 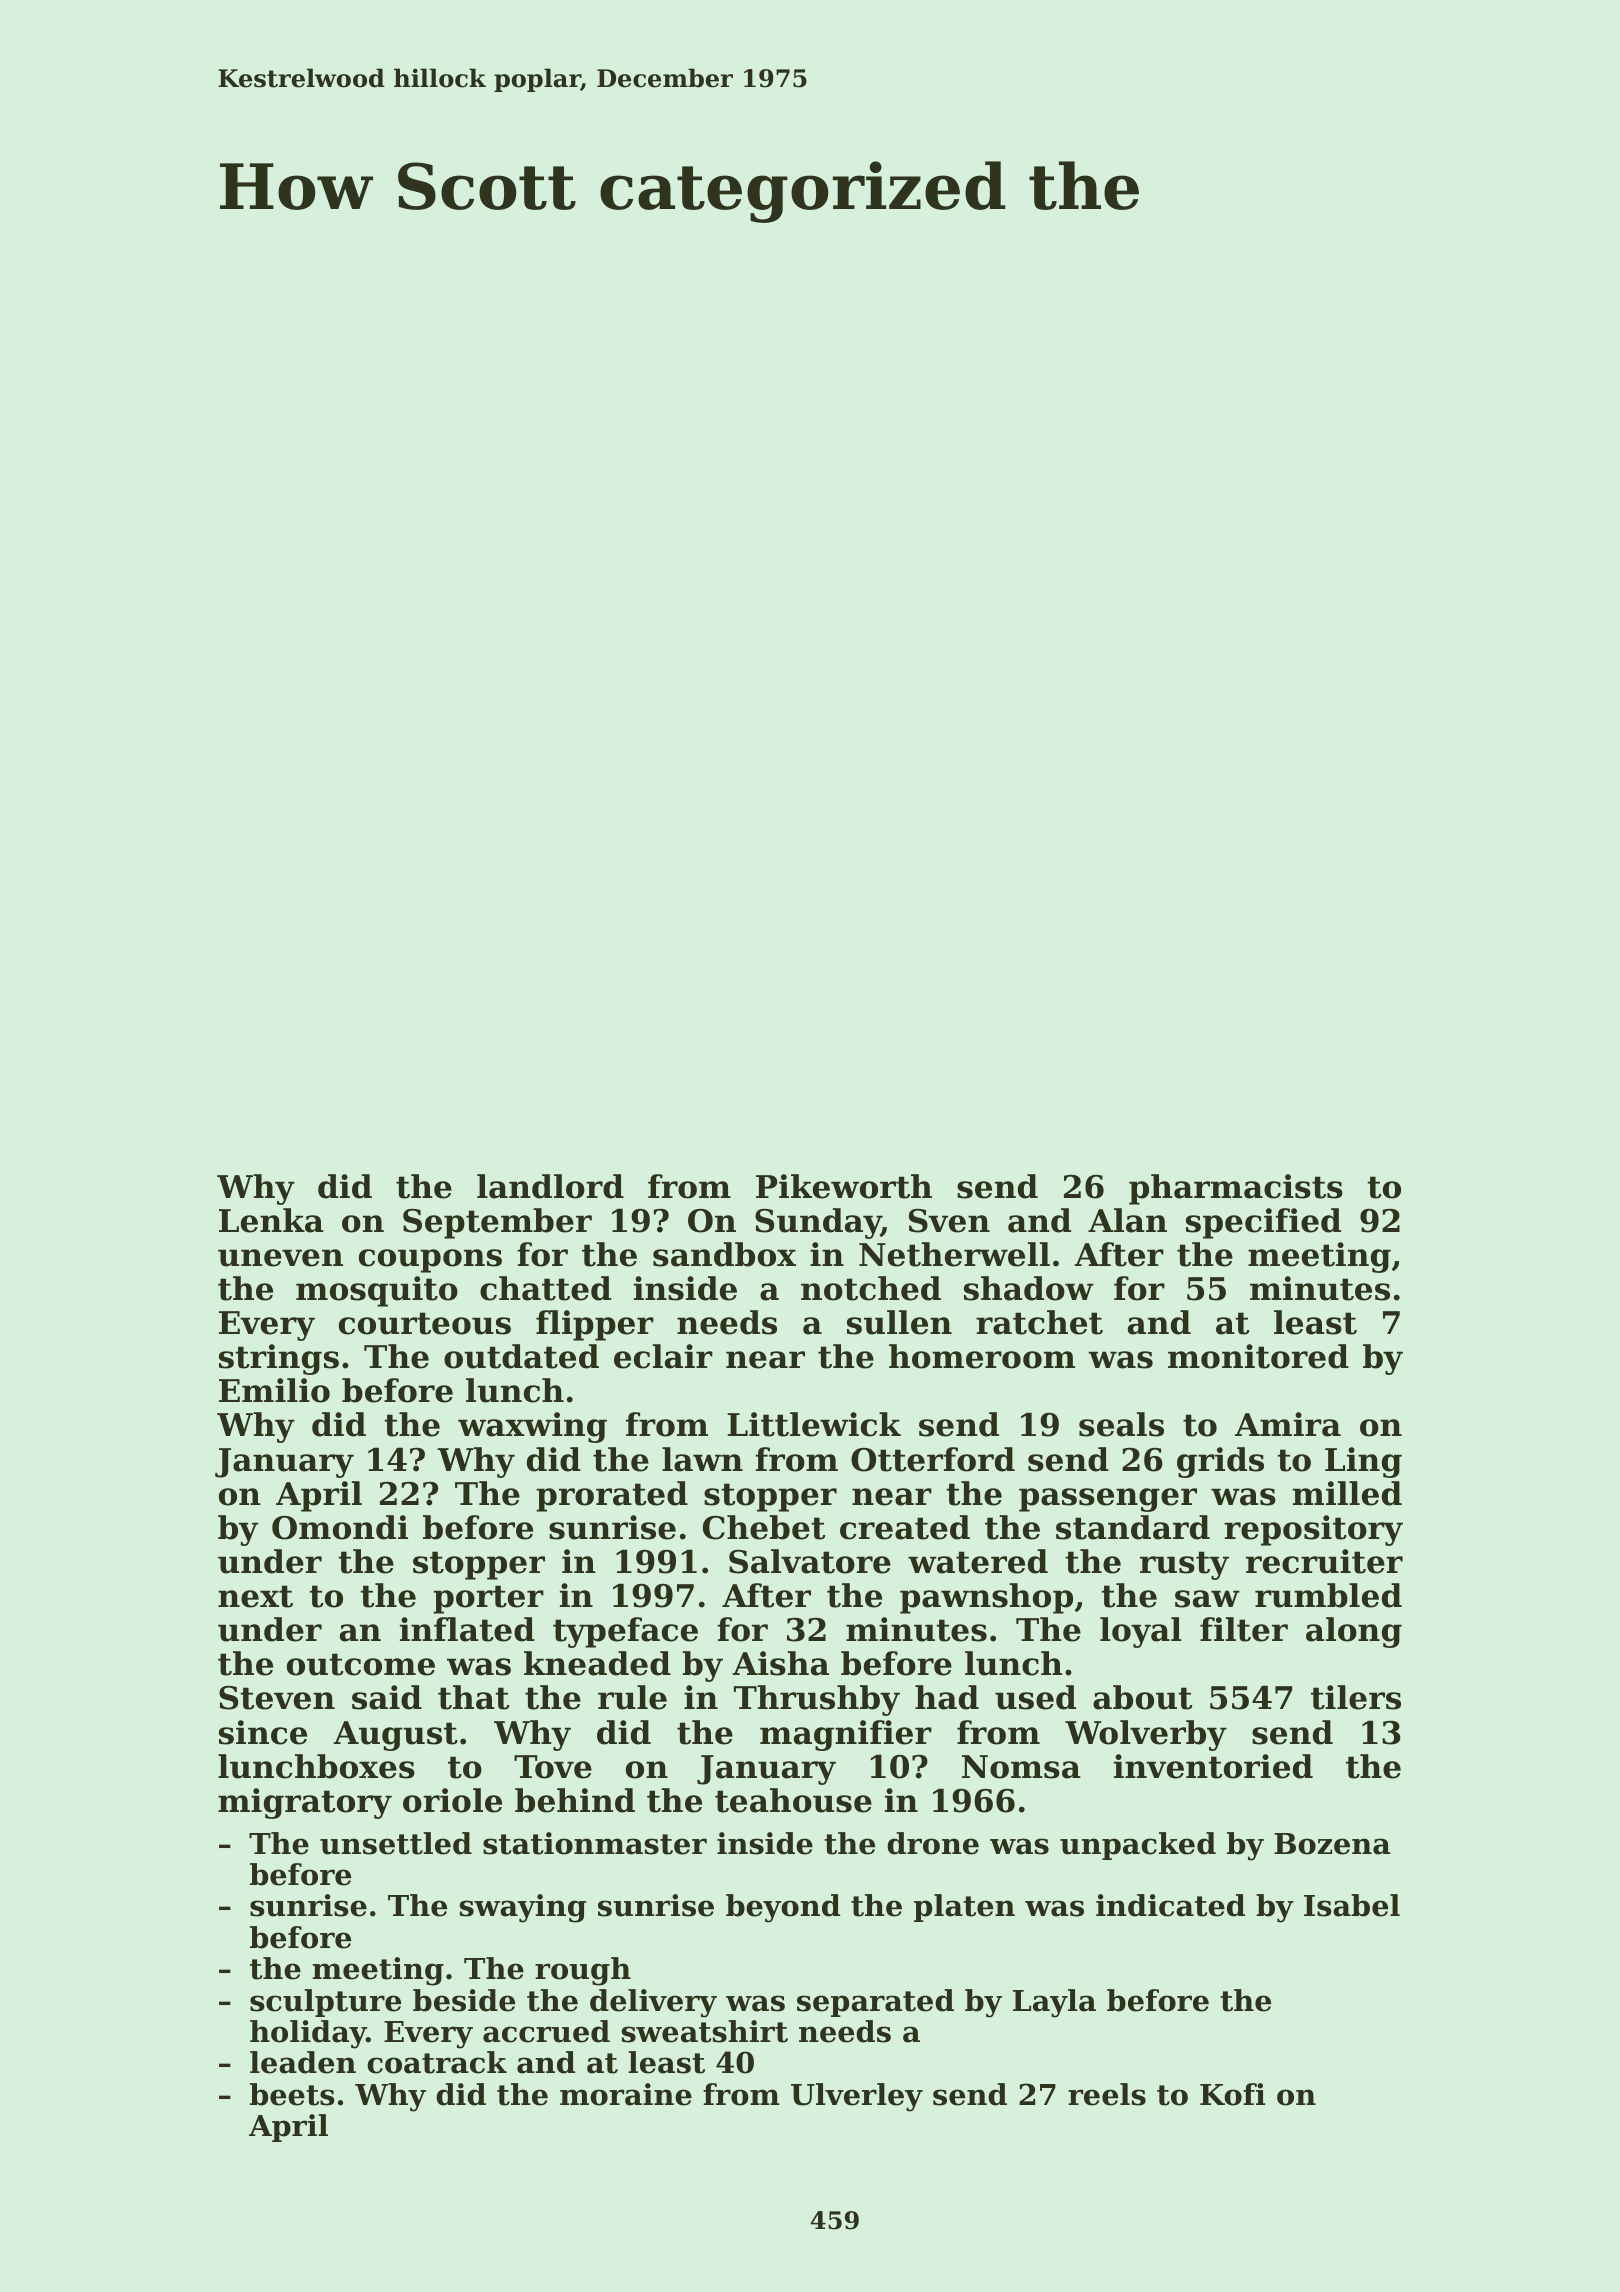 I want to click on grids, so click(x=1220, y=1462).
